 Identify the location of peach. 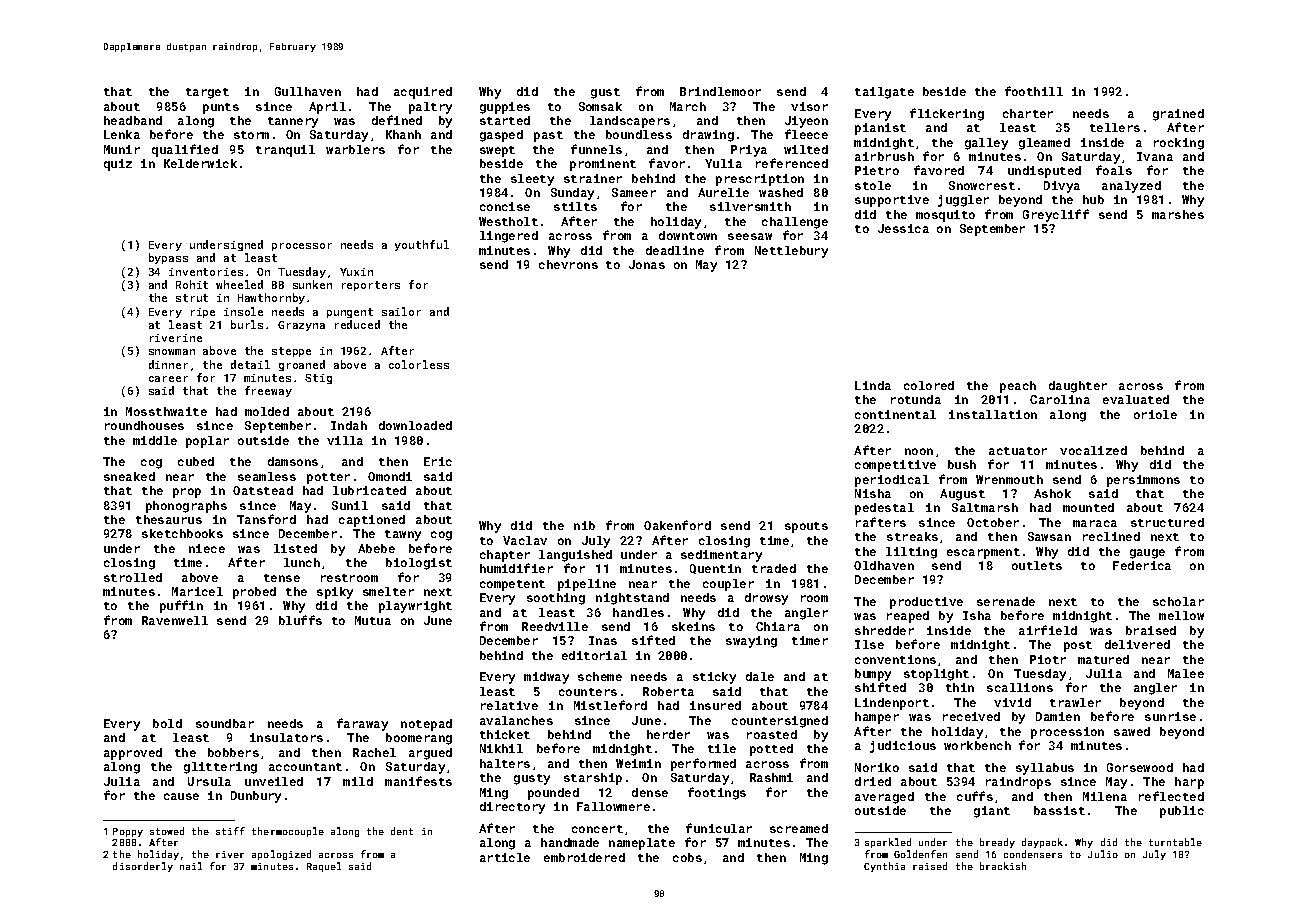
(1018, 387).
